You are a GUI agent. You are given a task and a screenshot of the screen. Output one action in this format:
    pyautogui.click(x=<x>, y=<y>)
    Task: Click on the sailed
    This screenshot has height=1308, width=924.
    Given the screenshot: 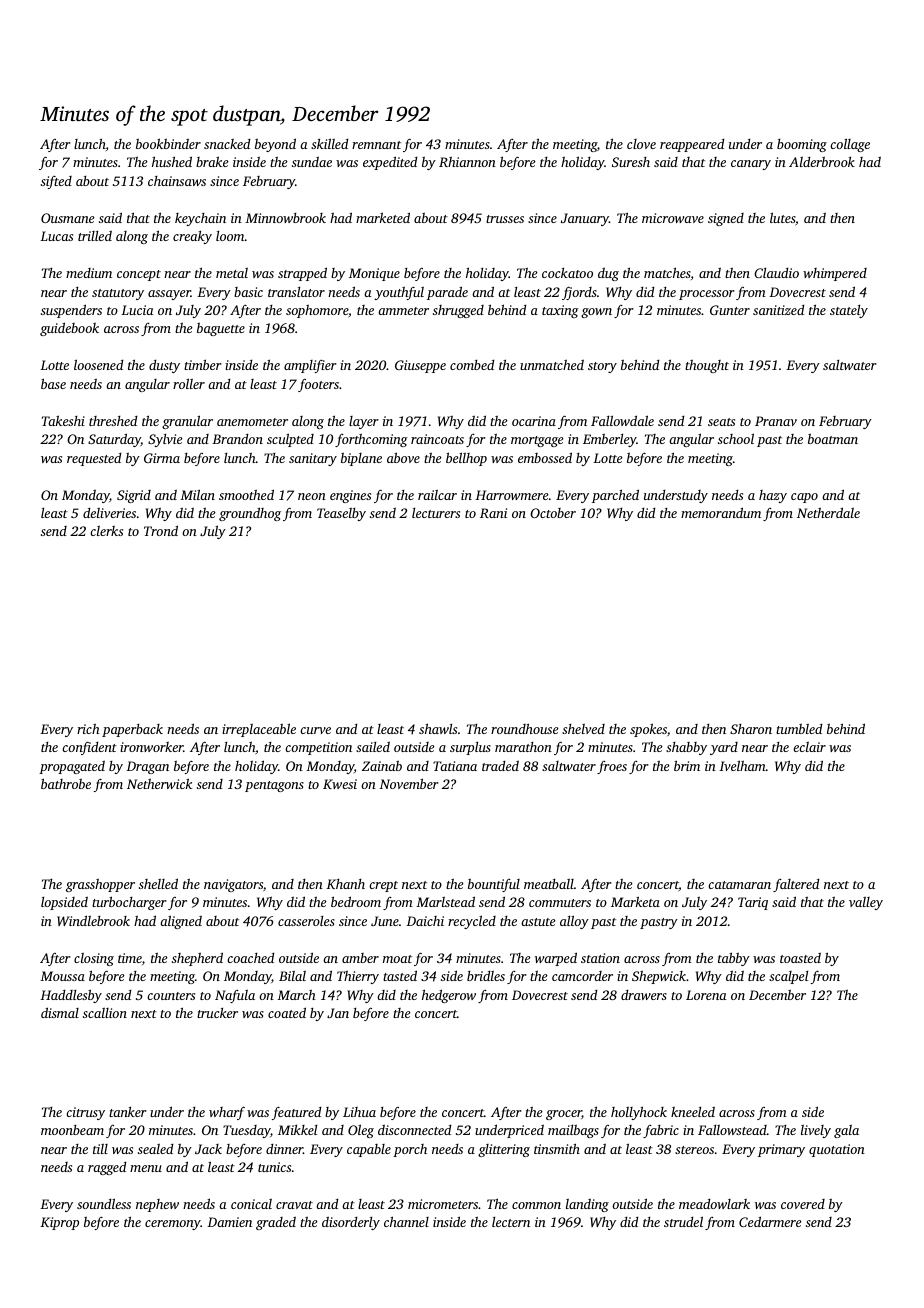 What is the action you would take?
    pyautogui.click(x=373, y=747)
